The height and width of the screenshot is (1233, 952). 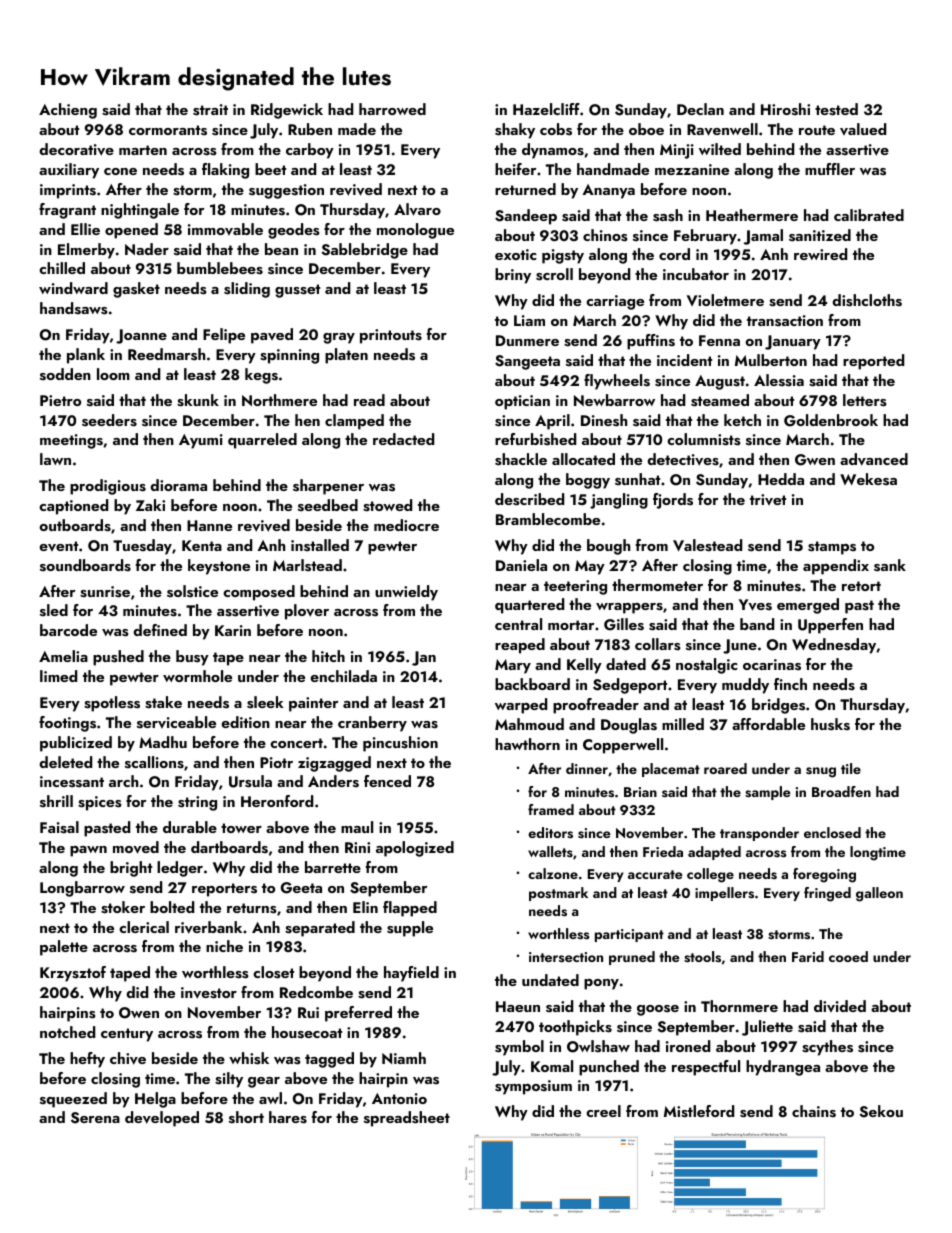 I want to click on adapted, so click(x=714, y=853).
